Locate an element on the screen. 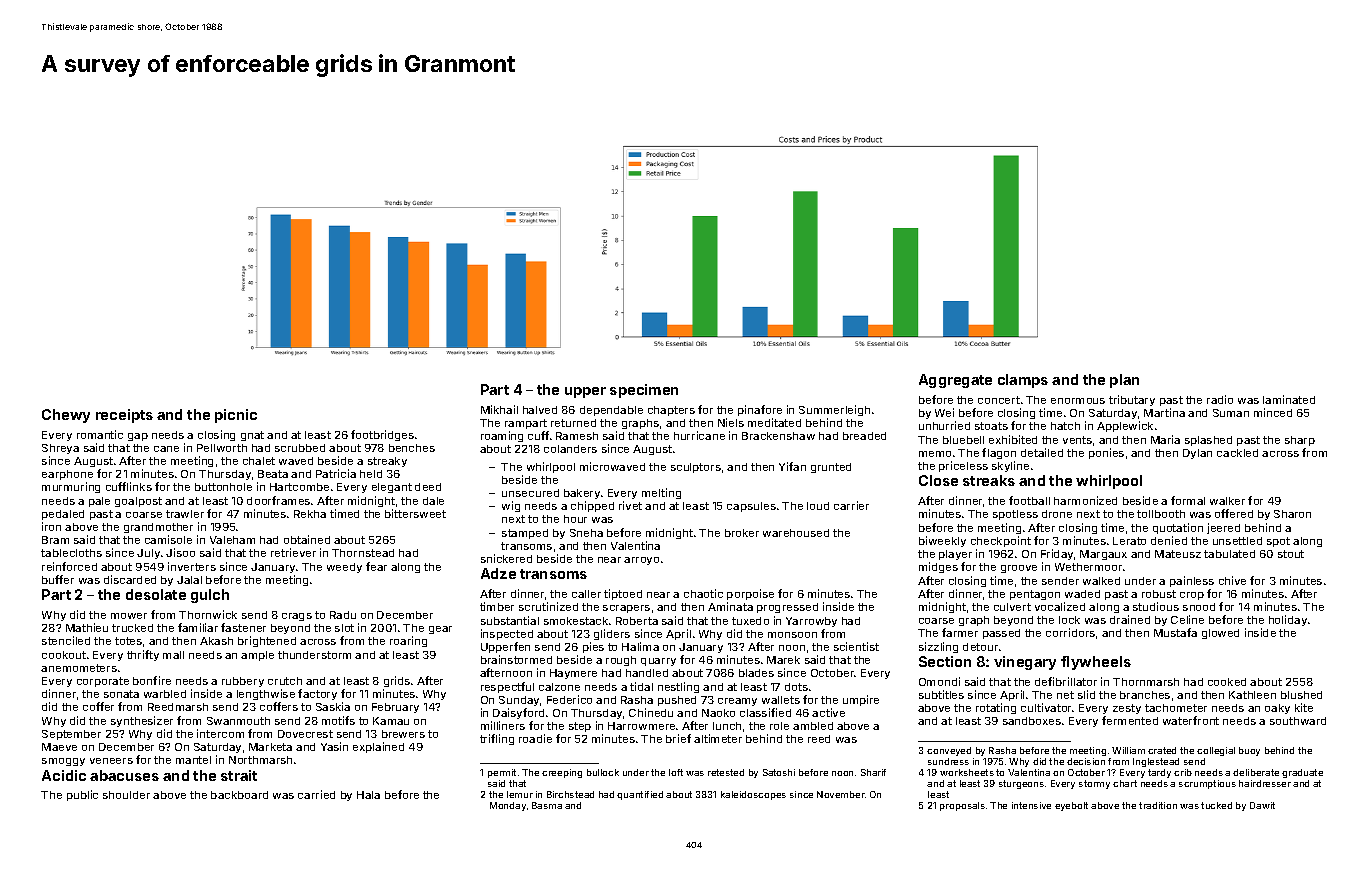 The width and height of the screenshot is (1372, 887). plan is located at coordinates (1124, 381).
